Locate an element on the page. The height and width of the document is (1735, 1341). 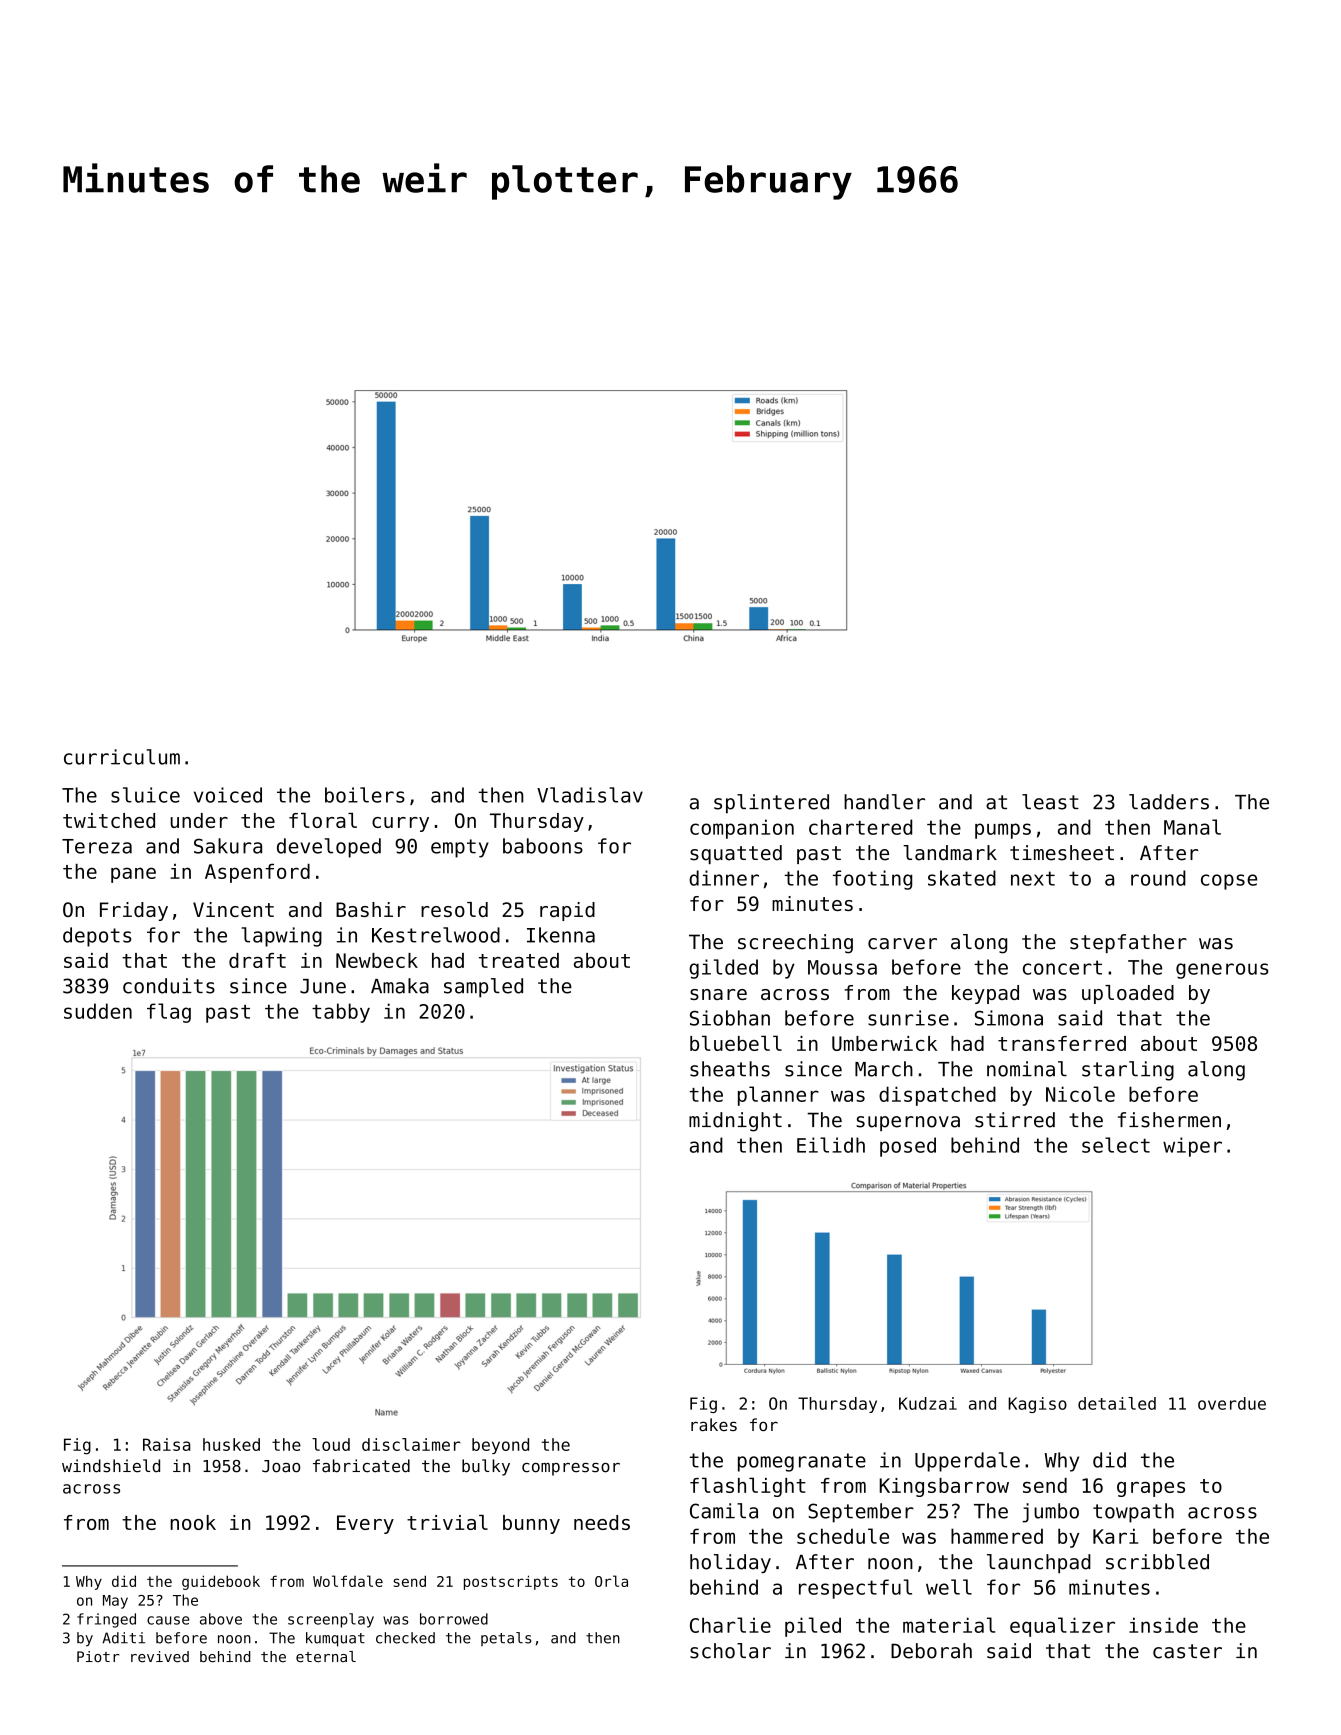
baboons is located at coordinates (543, 846).
